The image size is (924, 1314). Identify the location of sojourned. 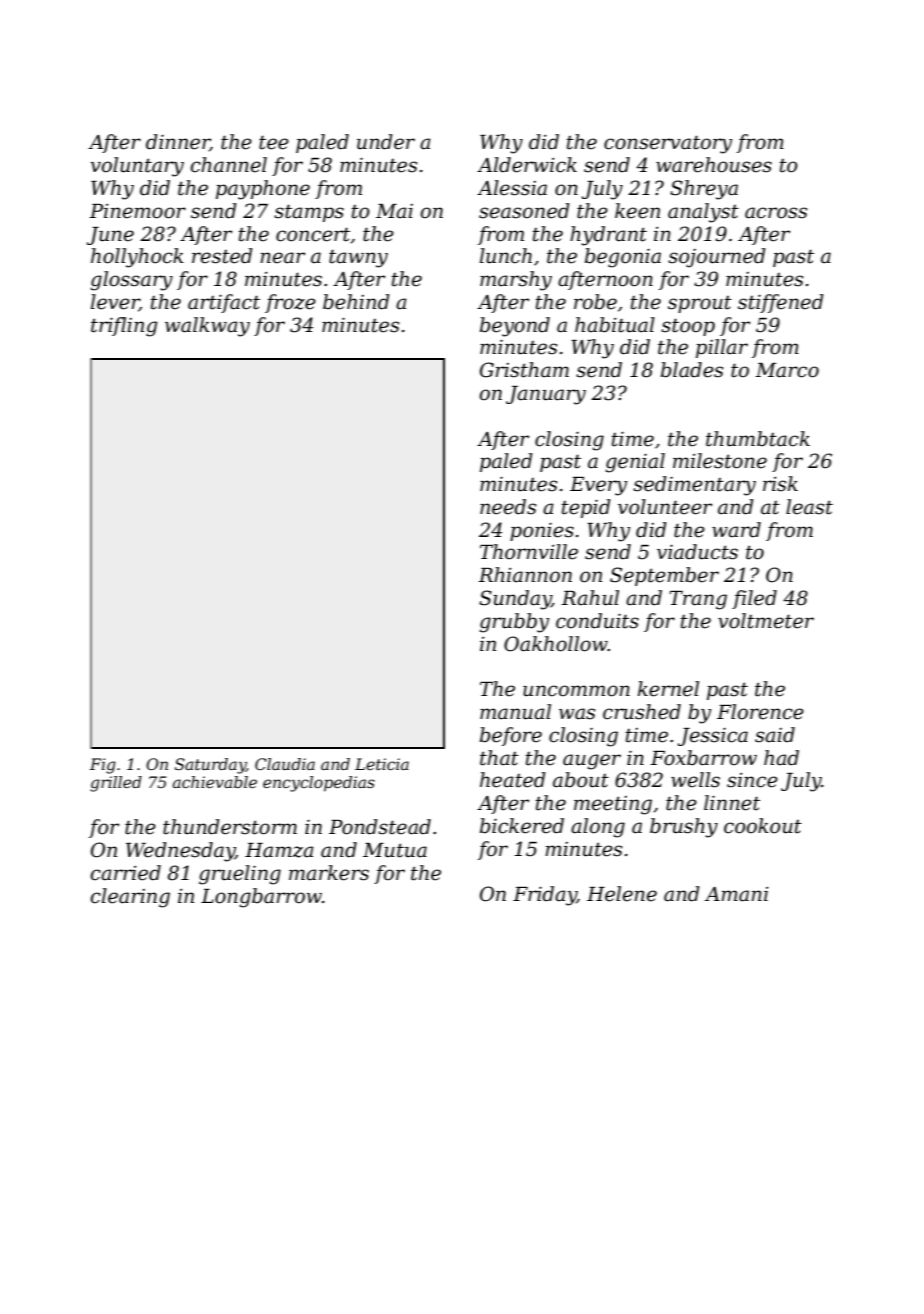
(717, 258).
